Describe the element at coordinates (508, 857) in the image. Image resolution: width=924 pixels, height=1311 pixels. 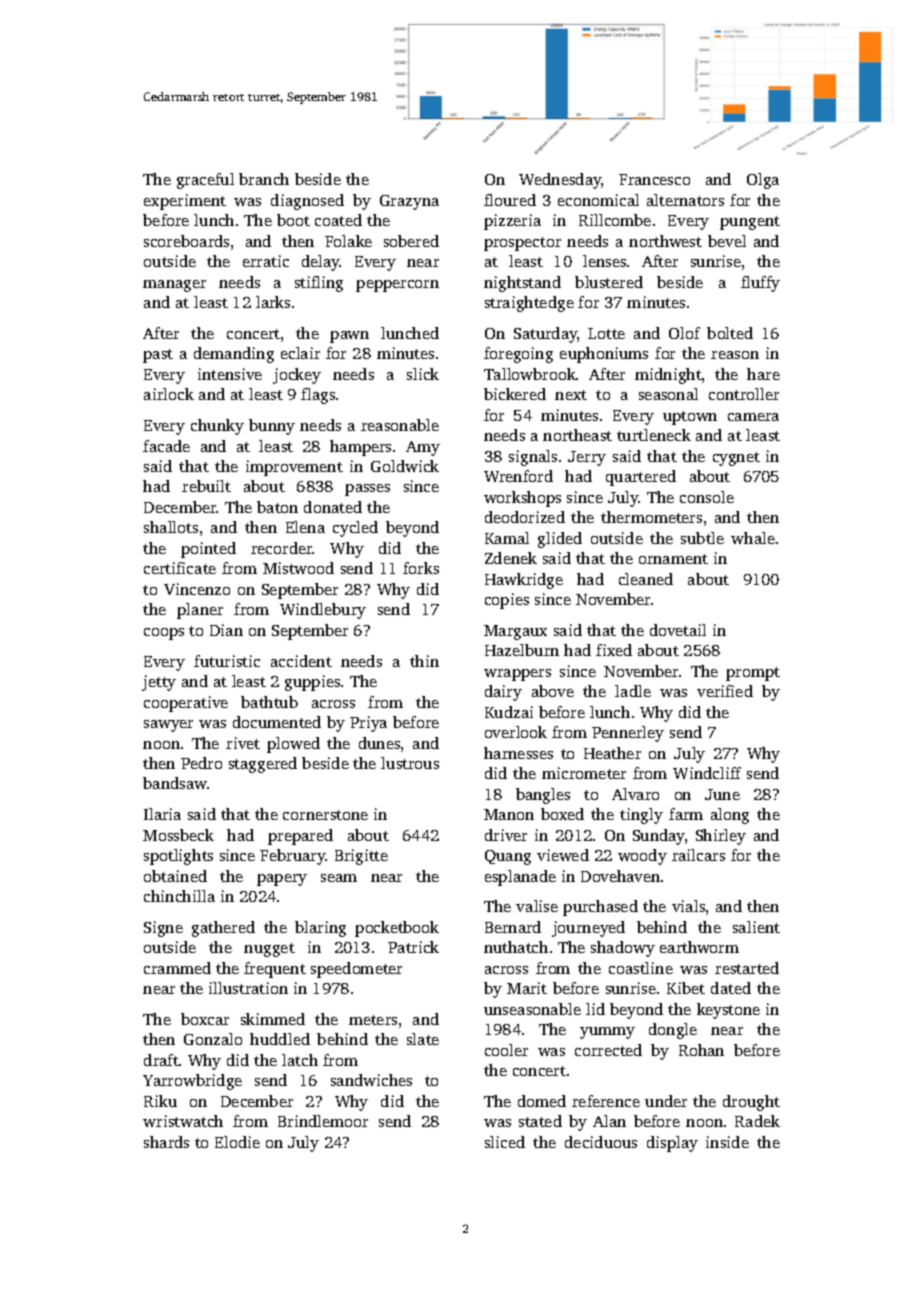
I see `Quang` at that location.
